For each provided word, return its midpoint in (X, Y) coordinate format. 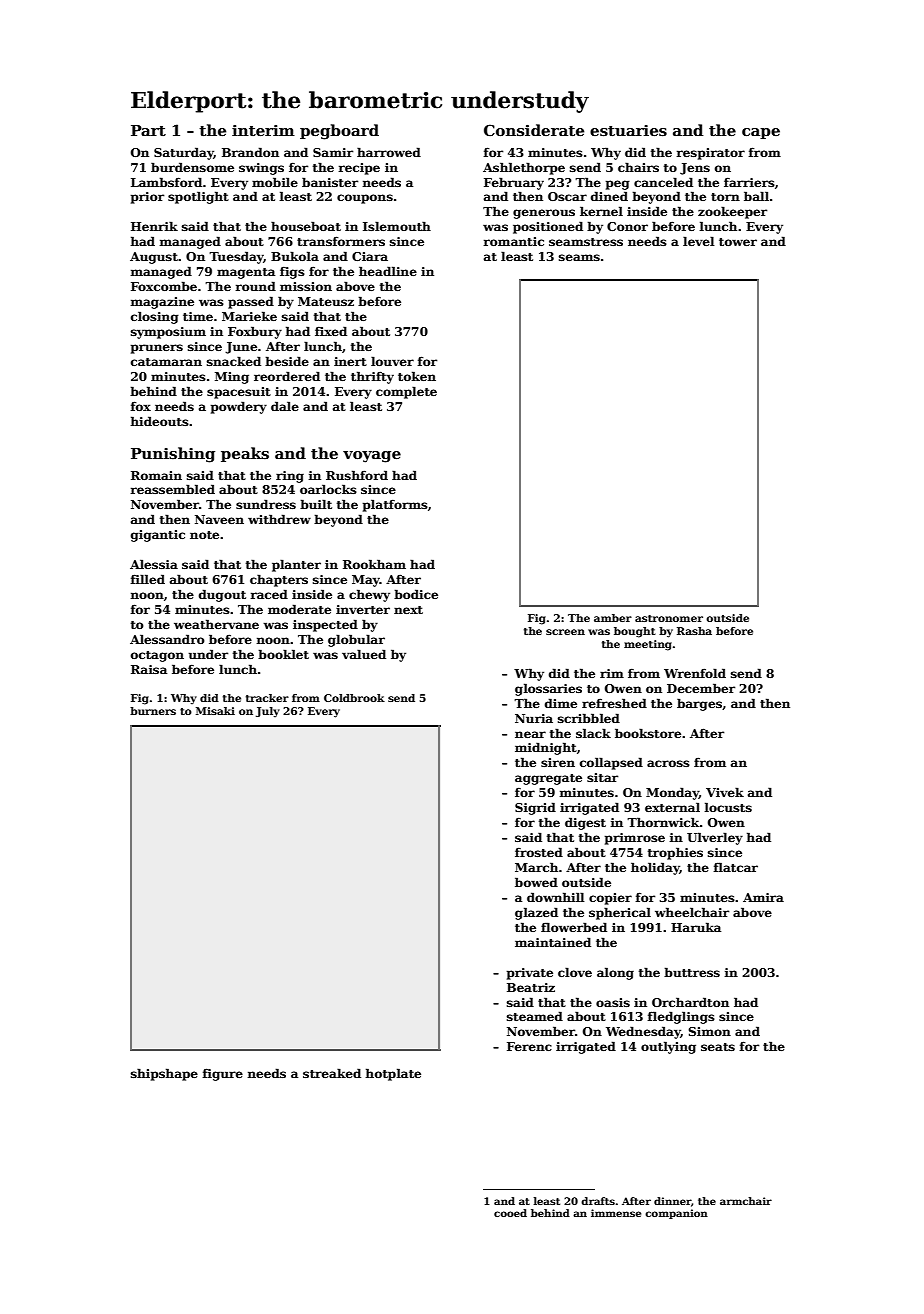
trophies (675, 853)
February (514, 183)
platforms (395, 505)
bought (635, 632)
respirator (711, 154)
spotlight (198, 197)
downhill (555, 897)
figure (223, 1075)
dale (285, 406)
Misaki (215, 711)
